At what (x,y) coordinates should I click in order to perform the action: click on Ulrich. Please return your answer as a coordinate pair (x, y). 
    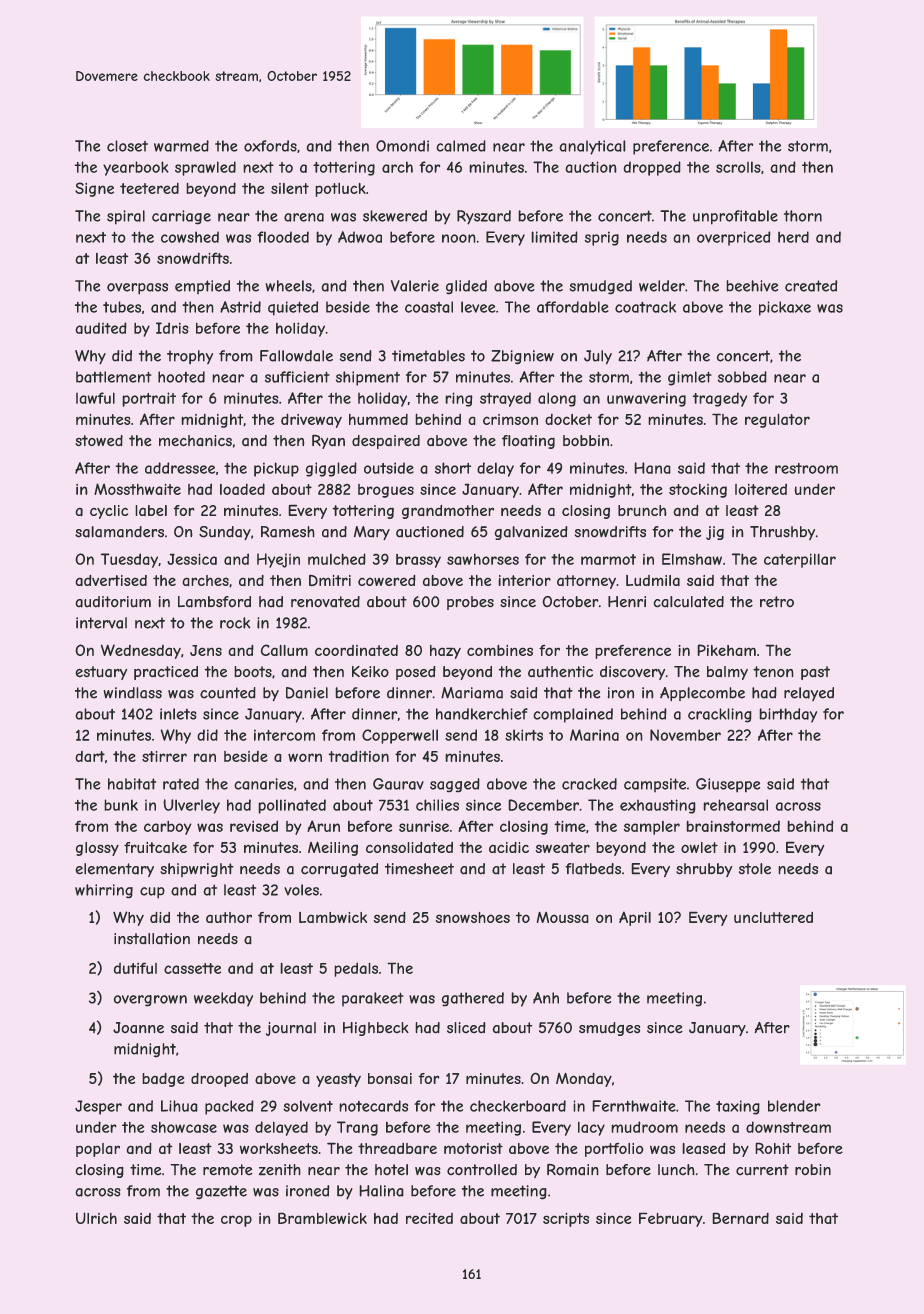
    Looking at the image, I should click on (96, 1218).
